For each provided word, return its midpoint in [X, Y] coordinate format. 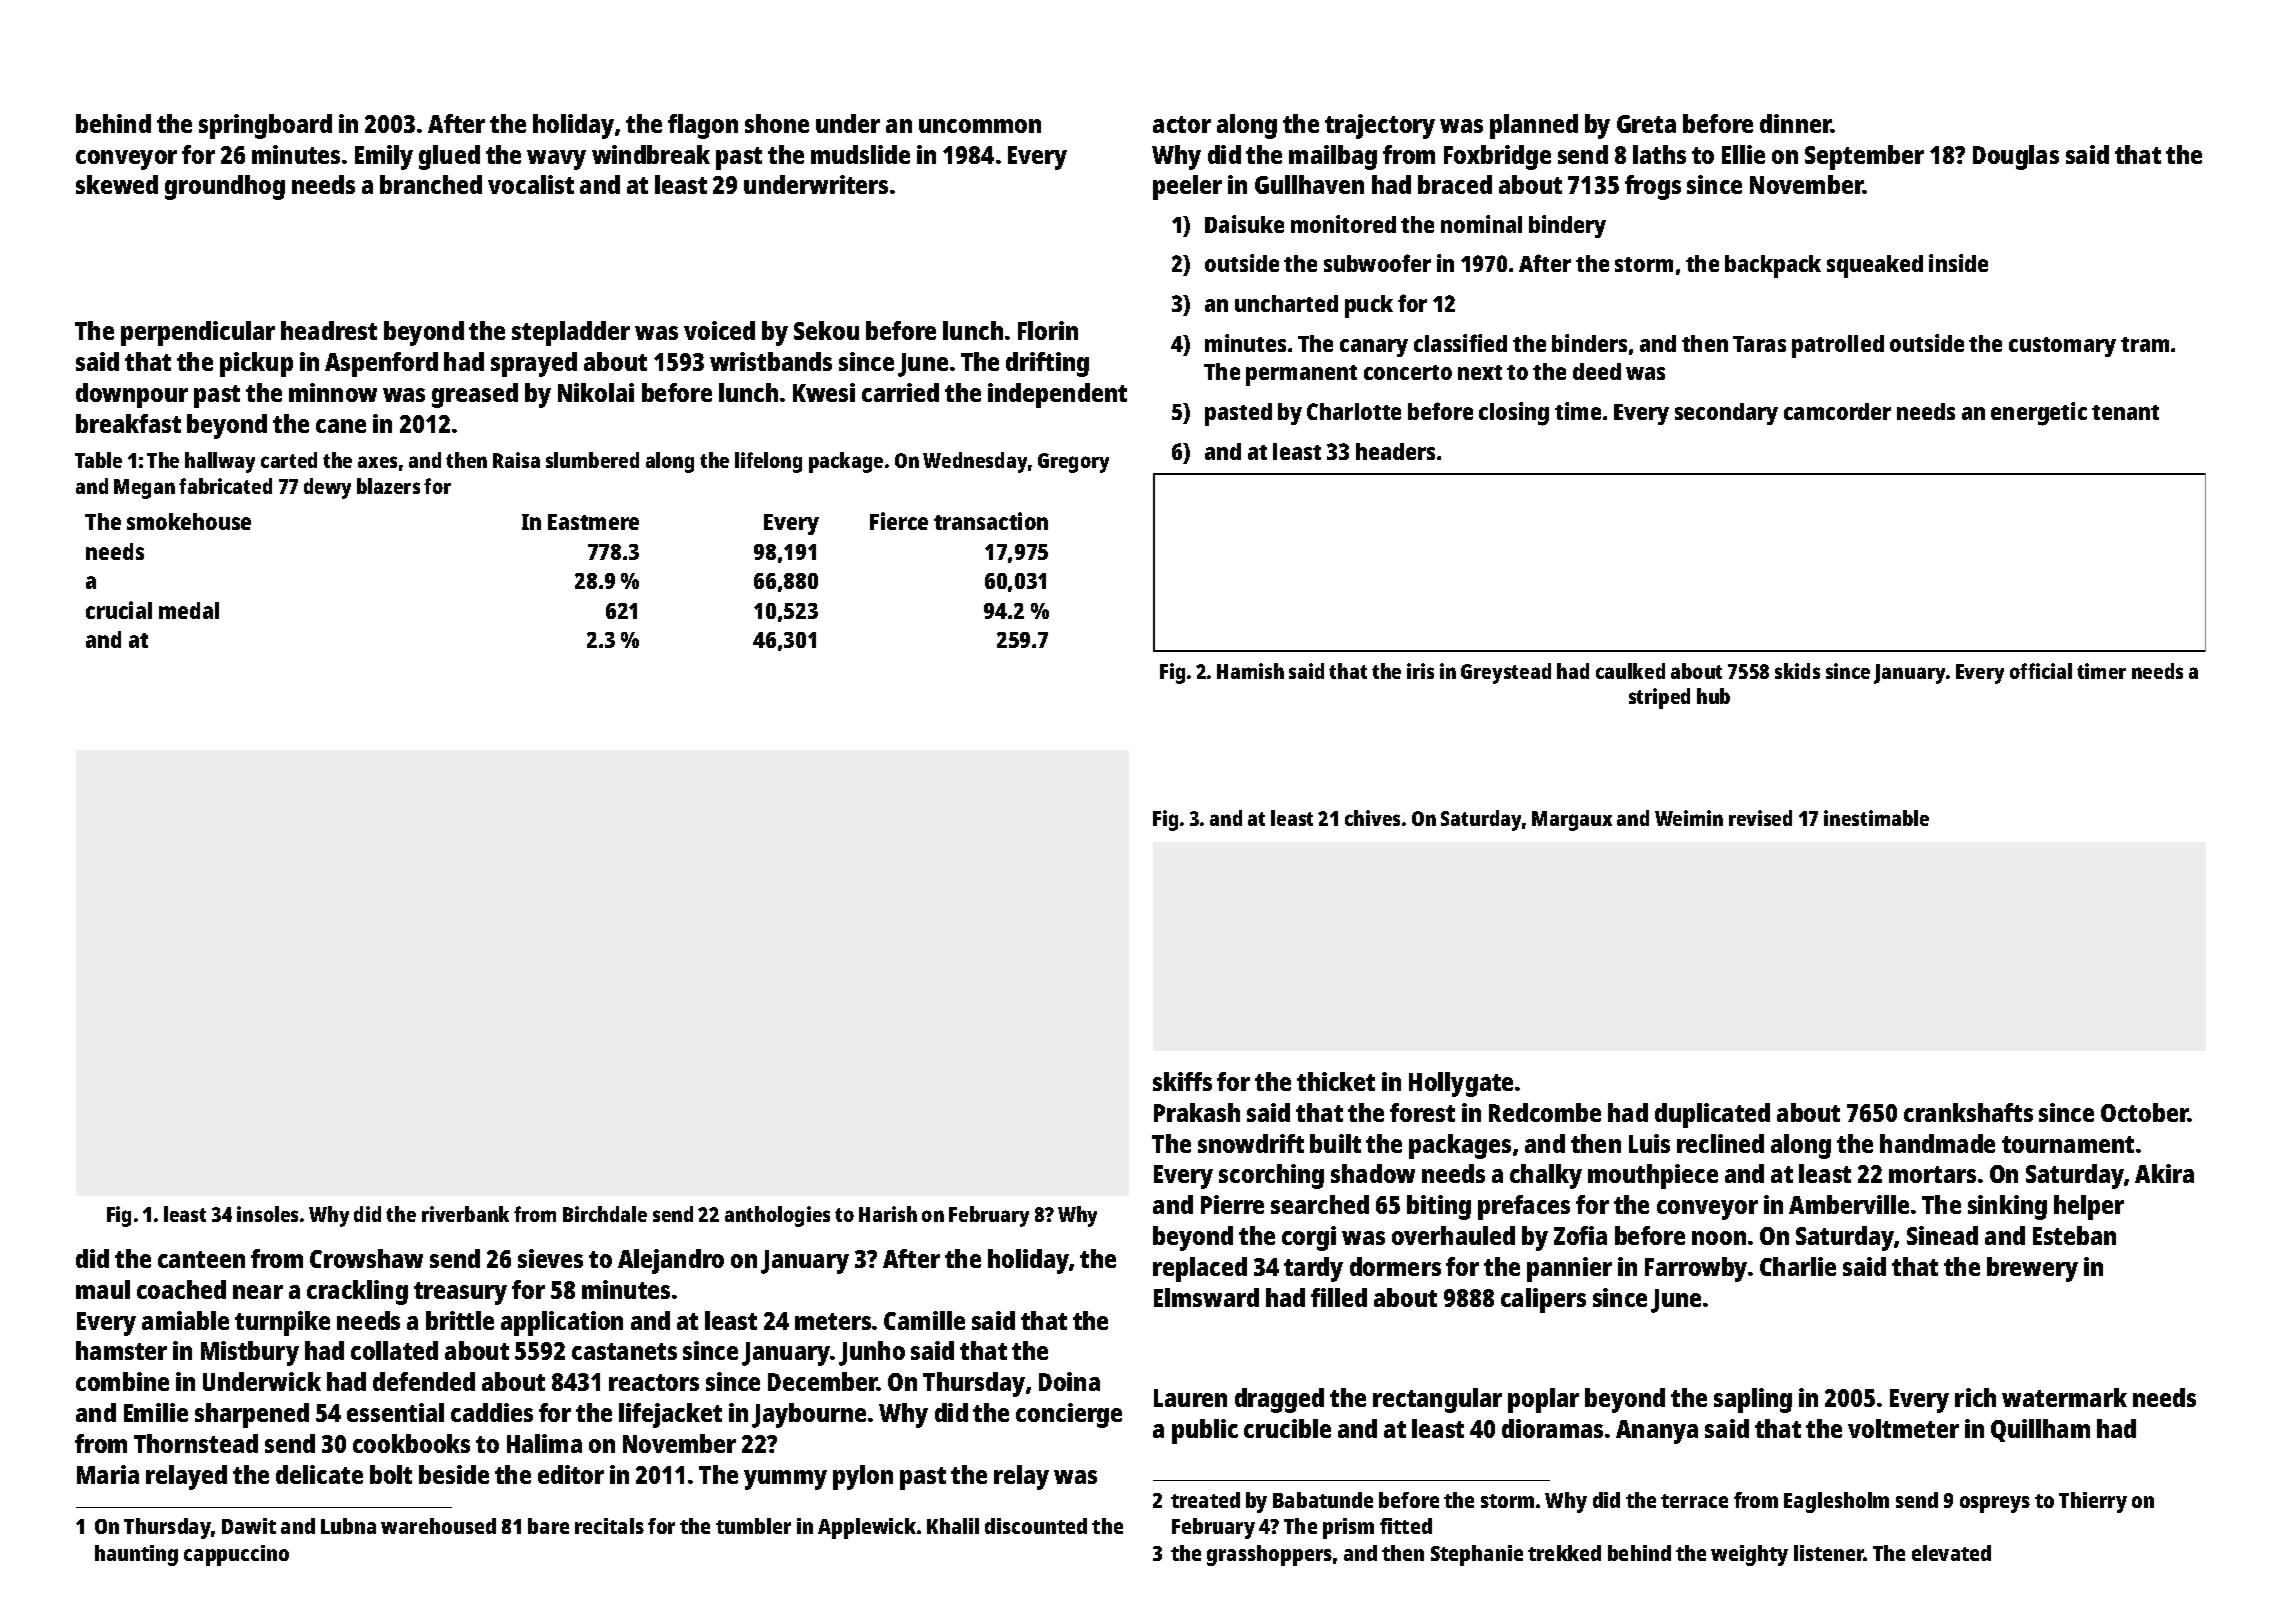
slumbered [592, 460]
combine [122, 1381]
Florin [1048, 330]
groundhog [225, 187]
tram [2145, 344]
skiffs [1182, 1081]
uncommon [980, 126]
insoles [267, 1214]
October [2144, 1112]
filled [1339, 1297]
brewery [2032, 1269]
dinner [1796, 123]
